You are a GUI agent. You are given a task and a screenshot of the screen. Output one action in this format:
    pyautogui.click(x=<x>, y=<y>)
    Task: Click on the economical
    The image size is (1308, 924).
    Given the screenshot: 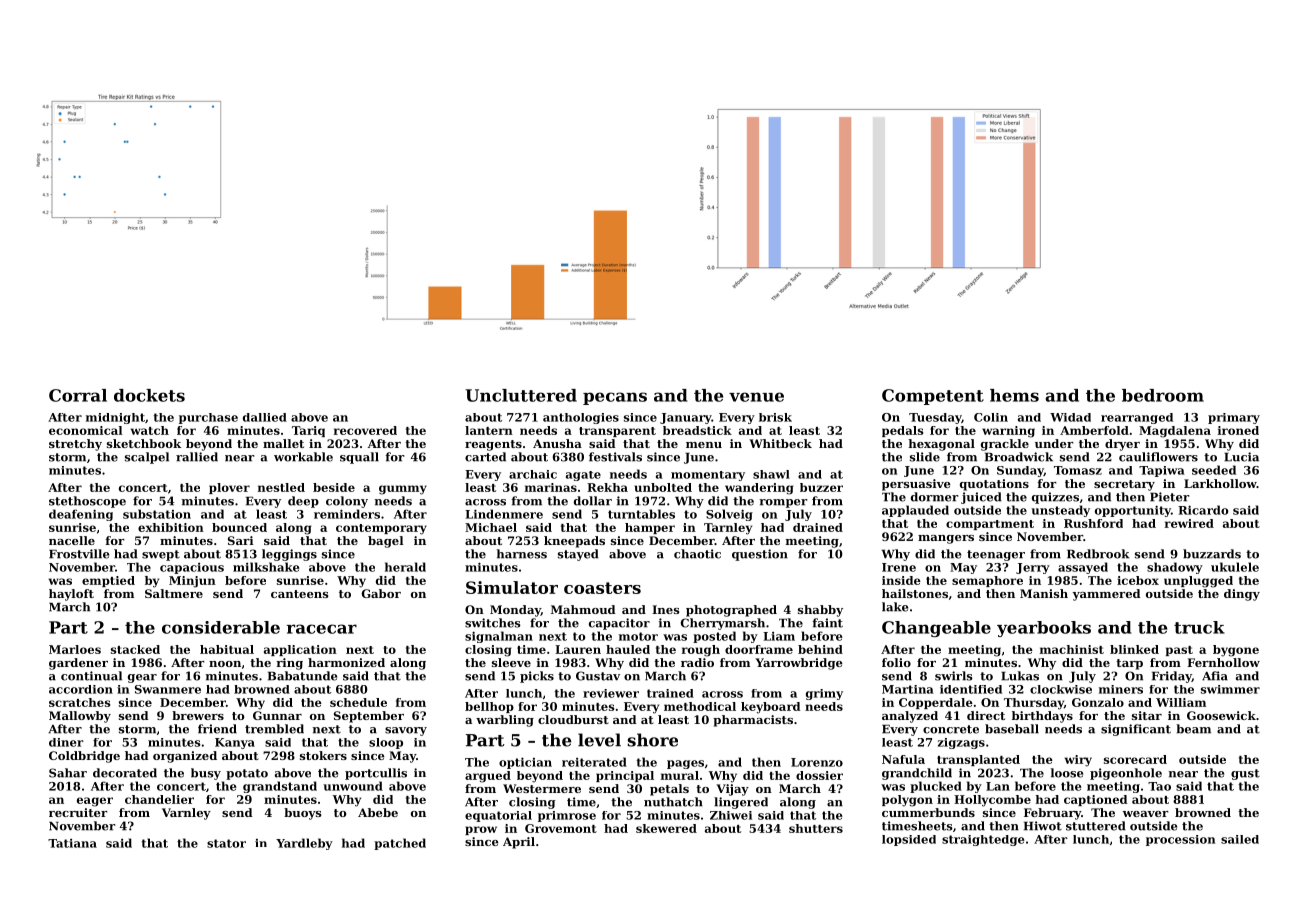 What is the action you would take?
    pyautogui.click(x=86, y=430)
